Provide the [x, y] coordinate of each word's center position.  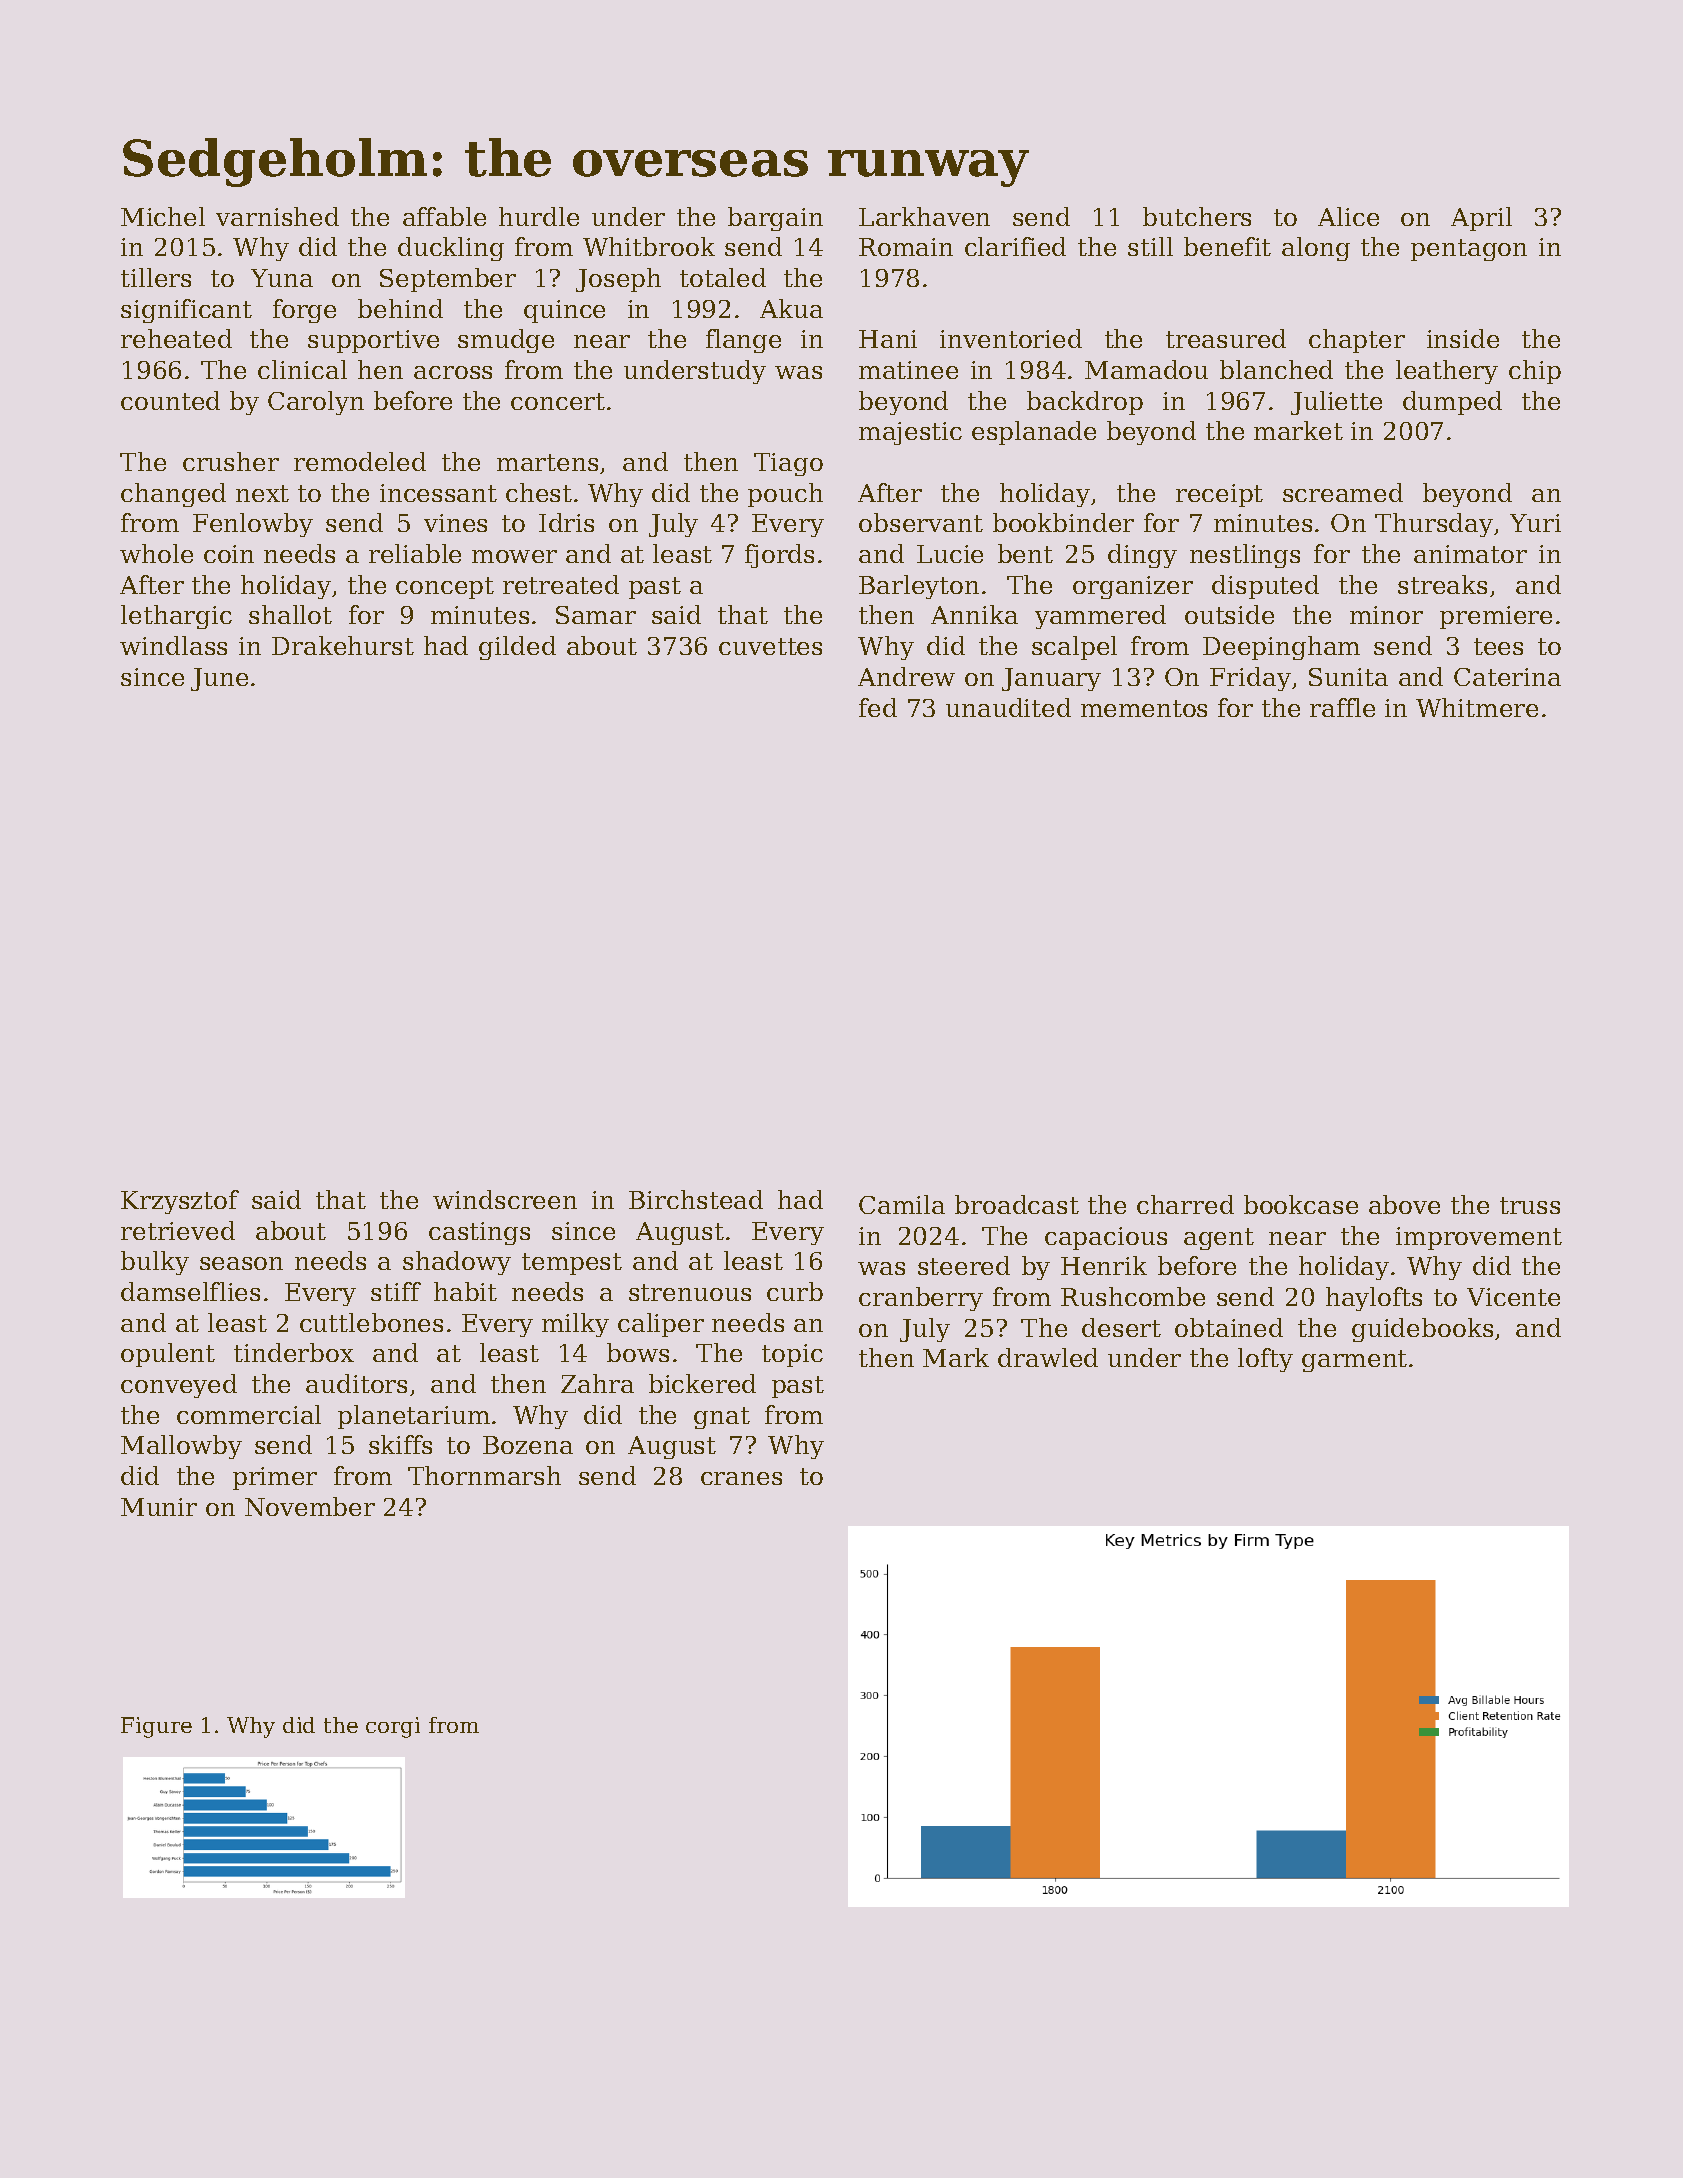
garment [1354, 1361]
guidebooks [1422, 1330]
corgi [393, 1727]
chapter [1357, 341]
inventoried [1011, 338]
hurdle [539, 216]
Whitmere [1477, 707]
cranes [741, 1478]
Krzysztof [180, 1202]
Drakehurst [343, 645]
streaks [1442, 584]
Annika [974, 614]
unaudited [1008, 707]
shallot [290, 614]
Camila [902, 1204]
